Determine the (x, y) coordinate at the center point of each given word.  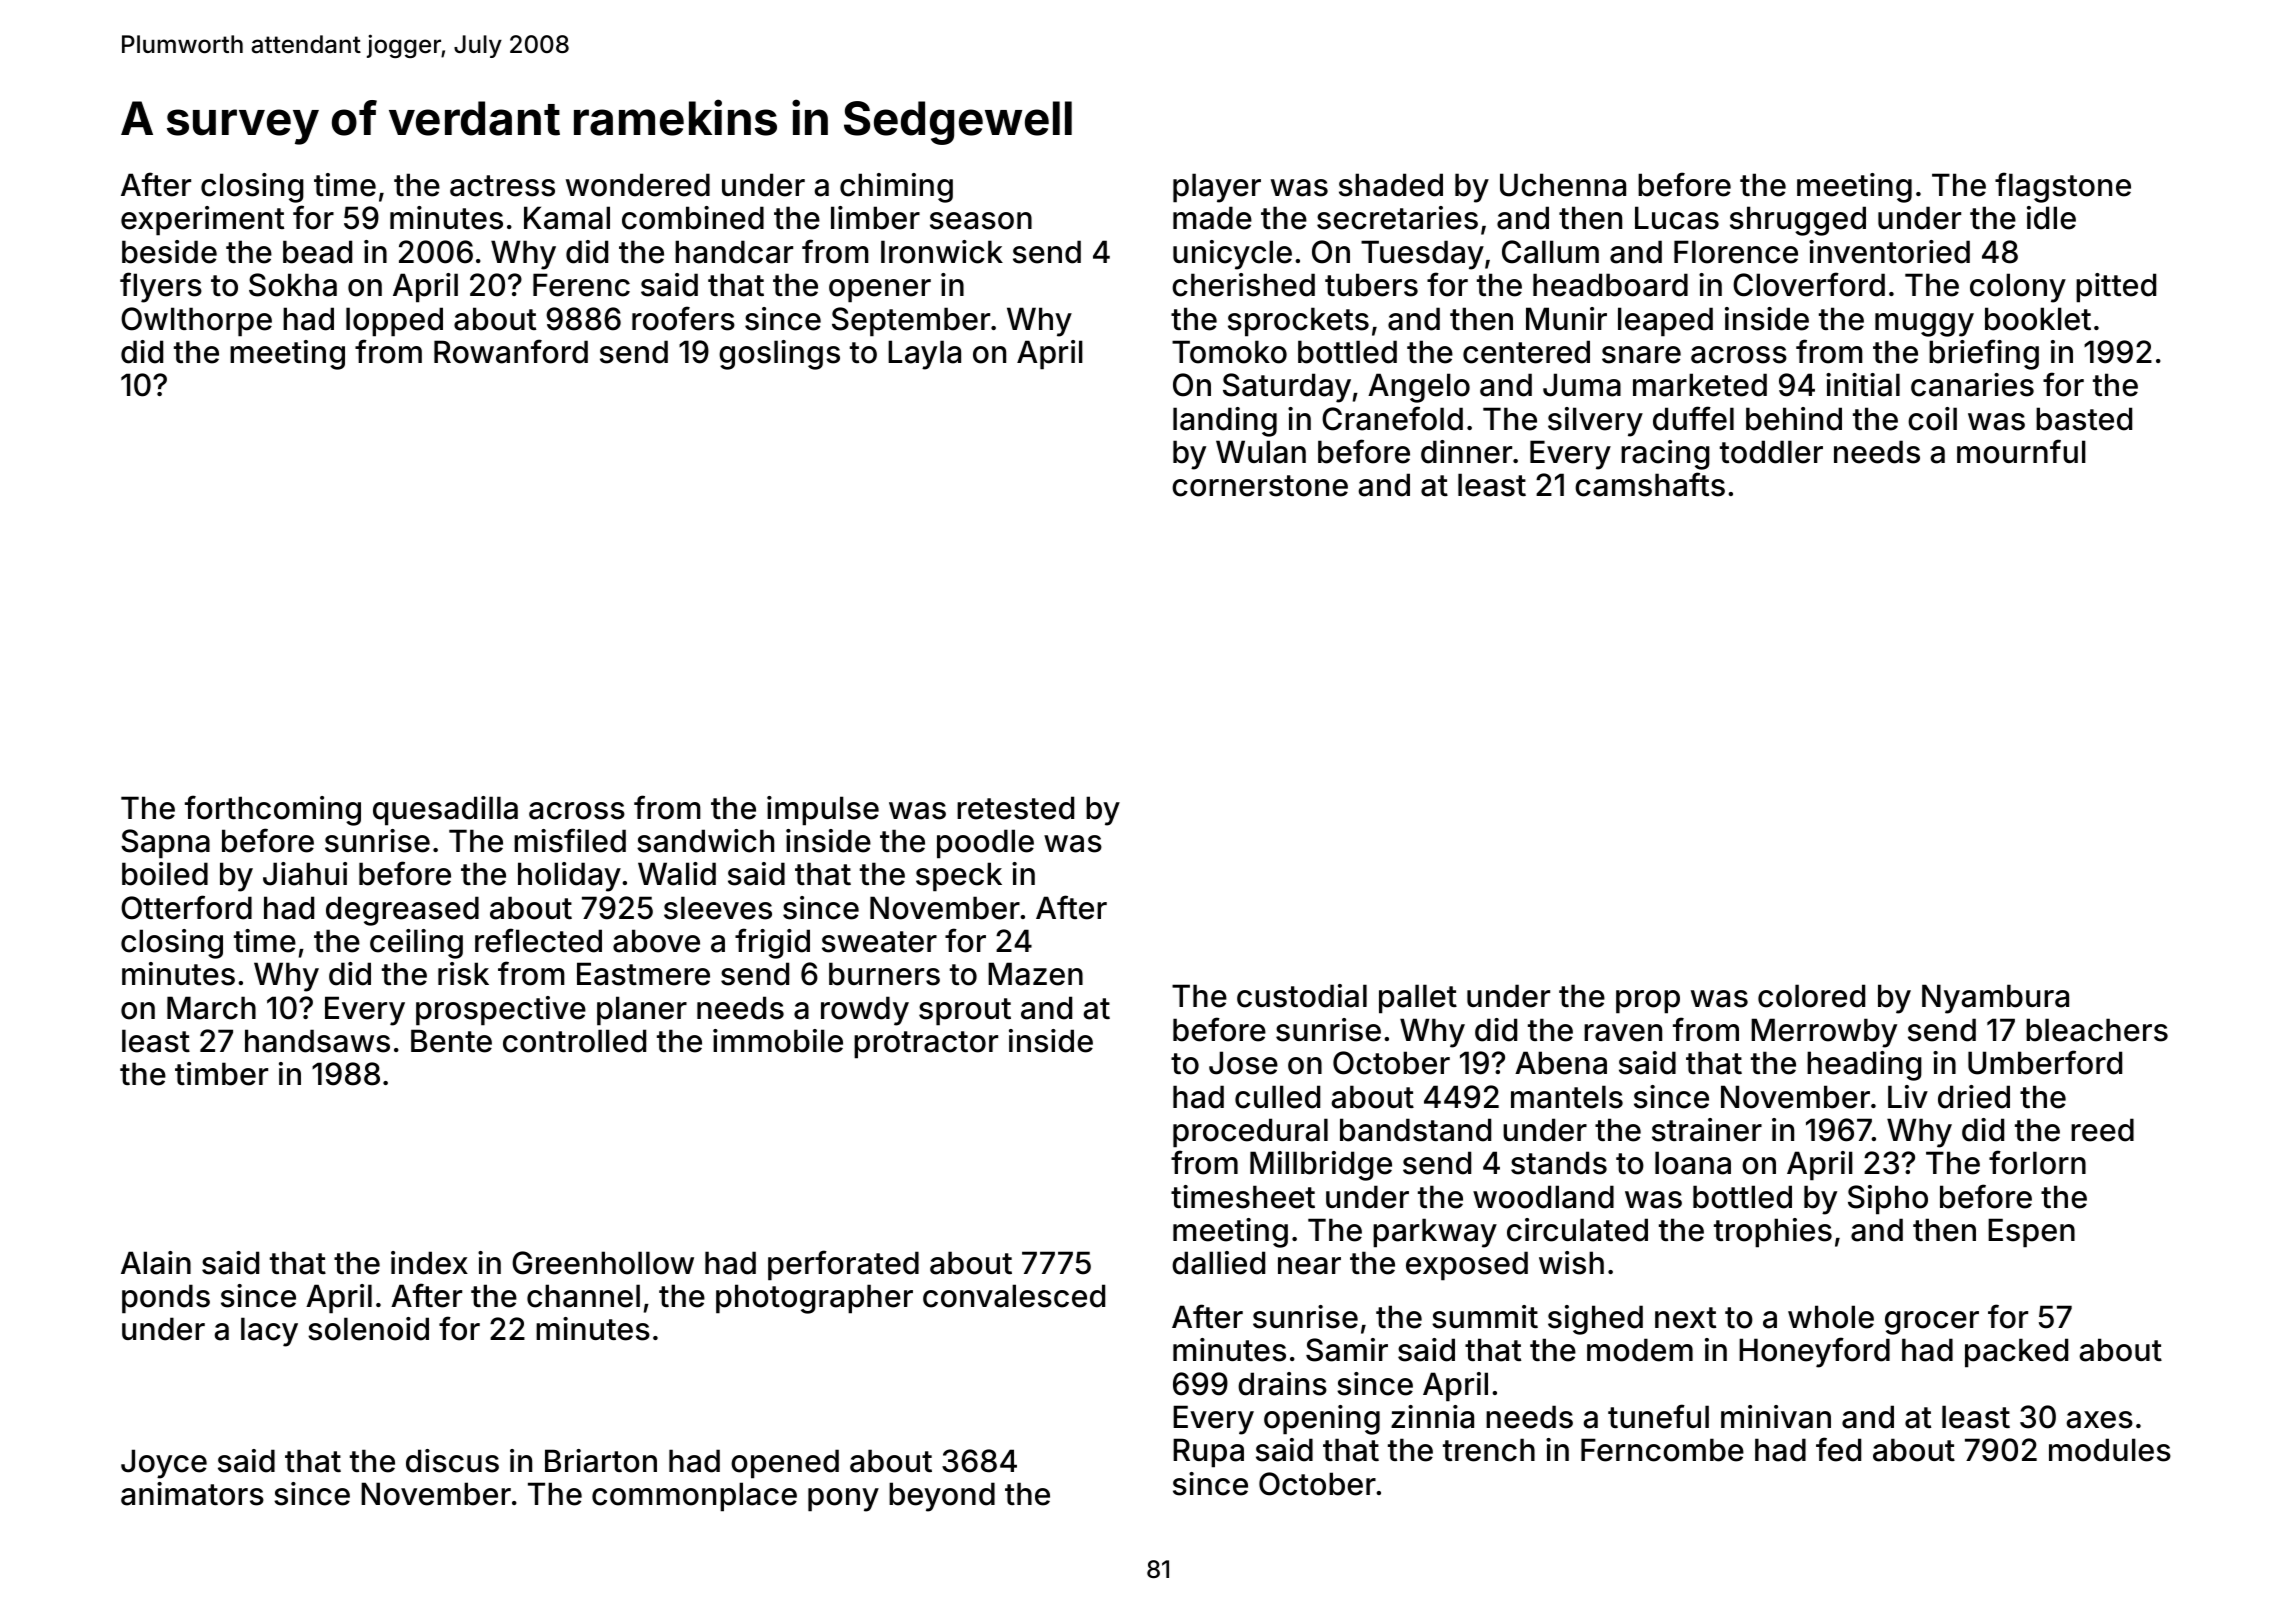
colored (1811, 996)
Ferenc (581, 285)
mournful (2021, 451)
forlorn (2037, 1162)
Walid (677, 874)
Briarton (601, 1461)
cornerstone (1260, 486)
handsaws (317, 1041)
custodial (1302, 996)
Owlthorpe (196, 322)
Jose (1243, 1063)
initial (1863, 385)
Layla (924, 355)
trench (1489, 1450)
